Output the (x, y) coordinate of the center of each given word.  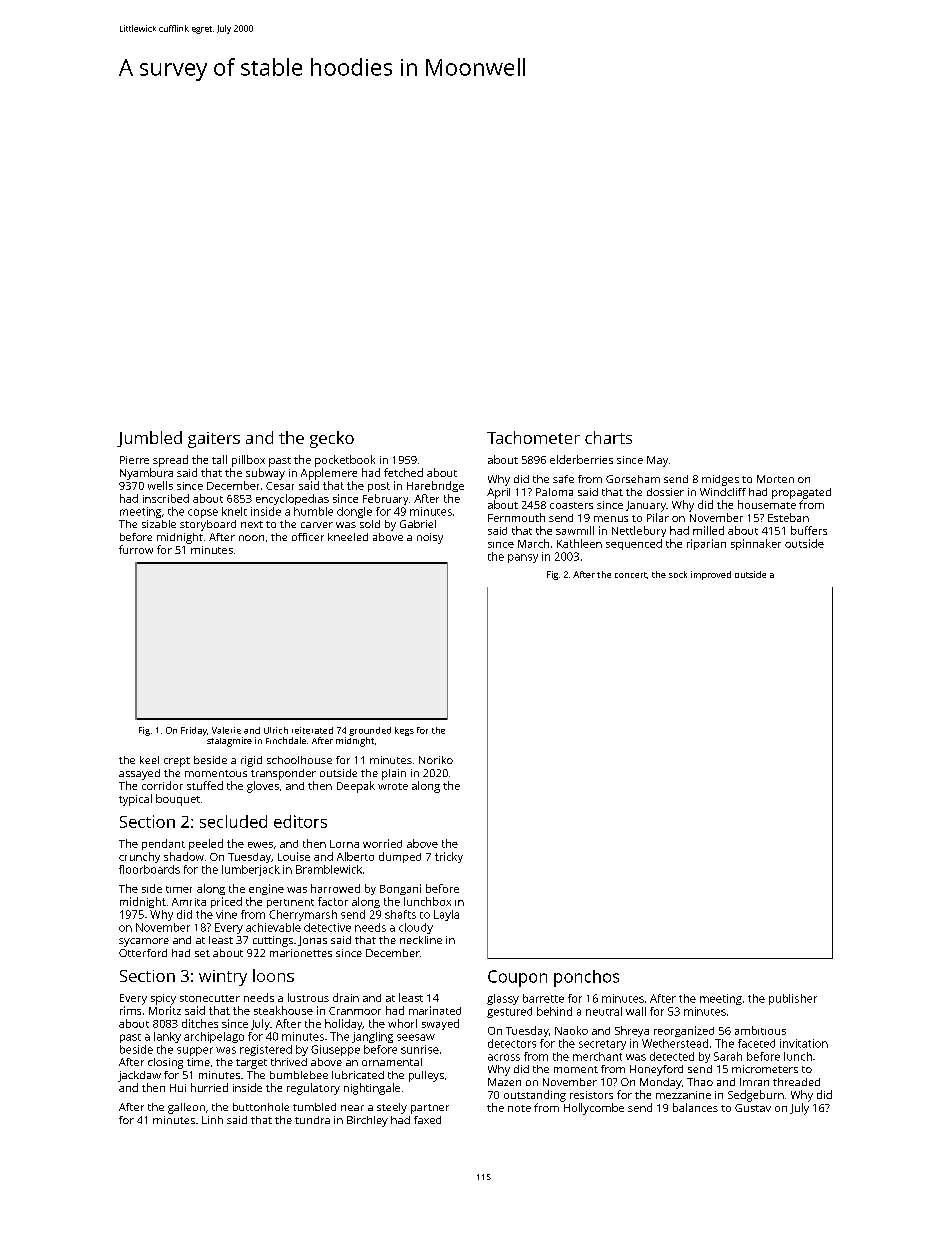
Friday (194, 731)
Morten (775, 479)
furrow (136, 549)
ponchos (586, 978)
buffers (809, 530)
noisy (430, 538)
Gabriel (418, 524)
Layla (446, 915)
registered (266, 1050)
